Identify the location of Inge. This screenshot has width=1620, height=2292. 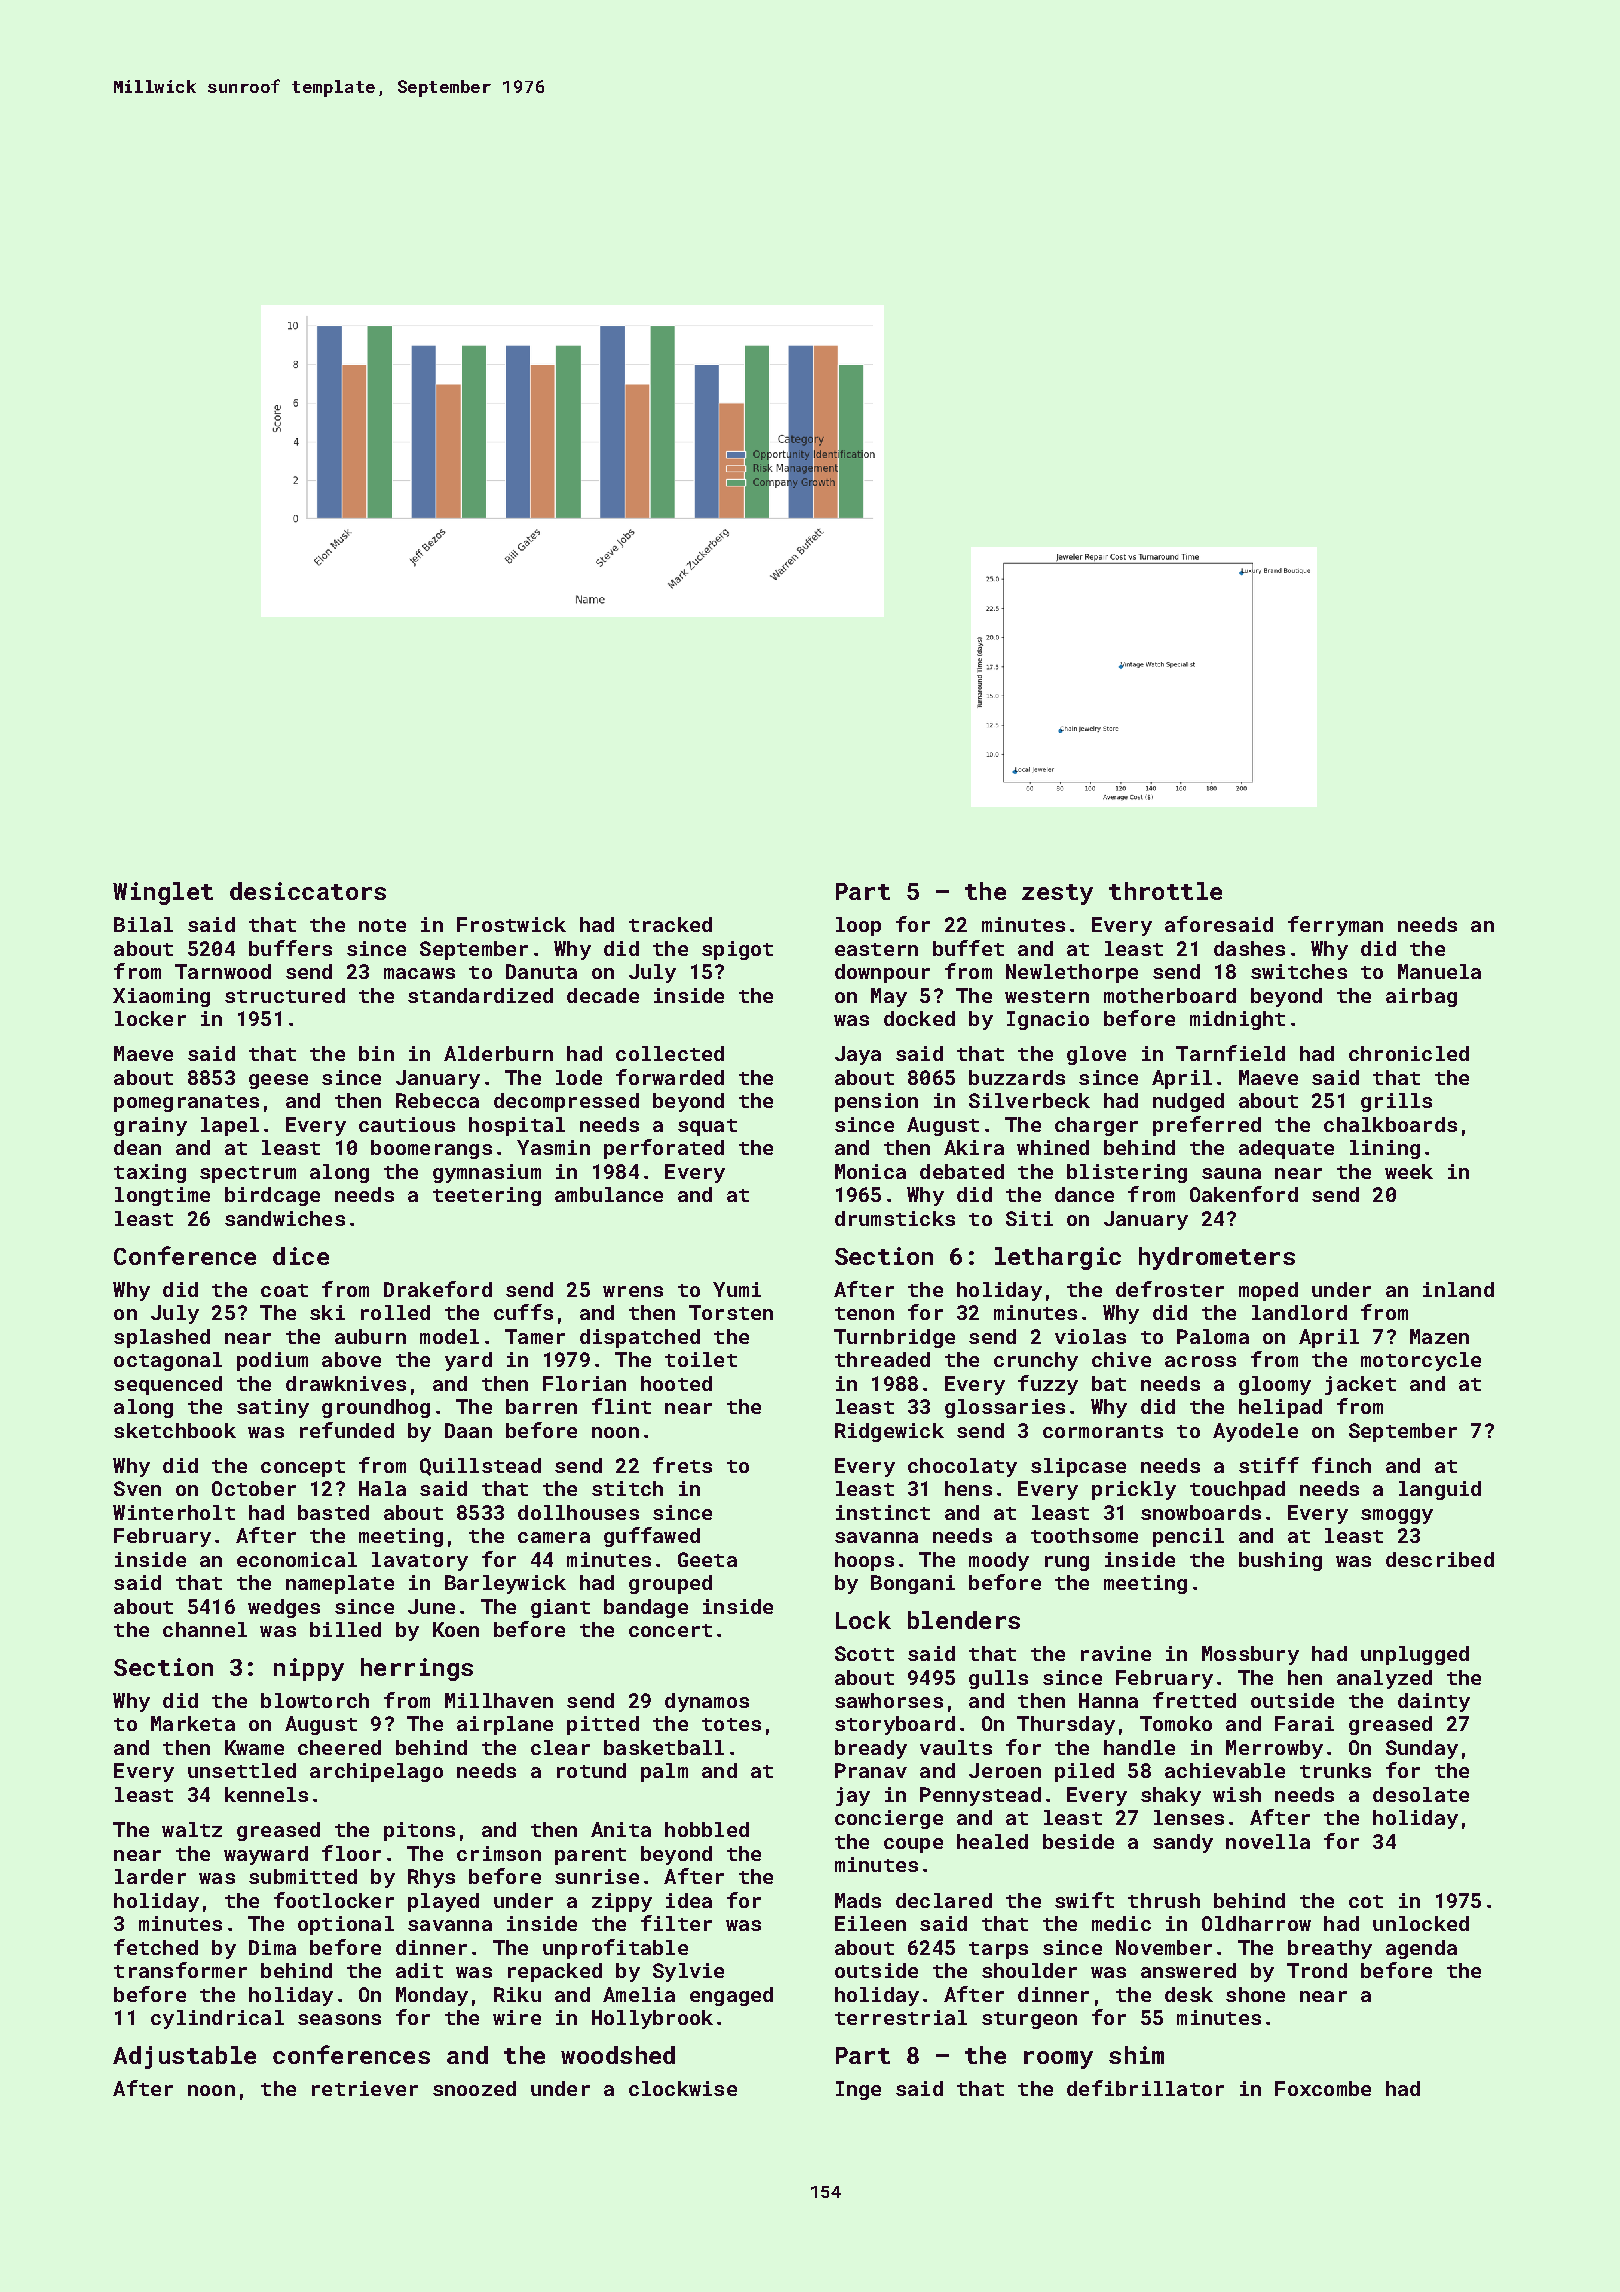
(858, 2090).
